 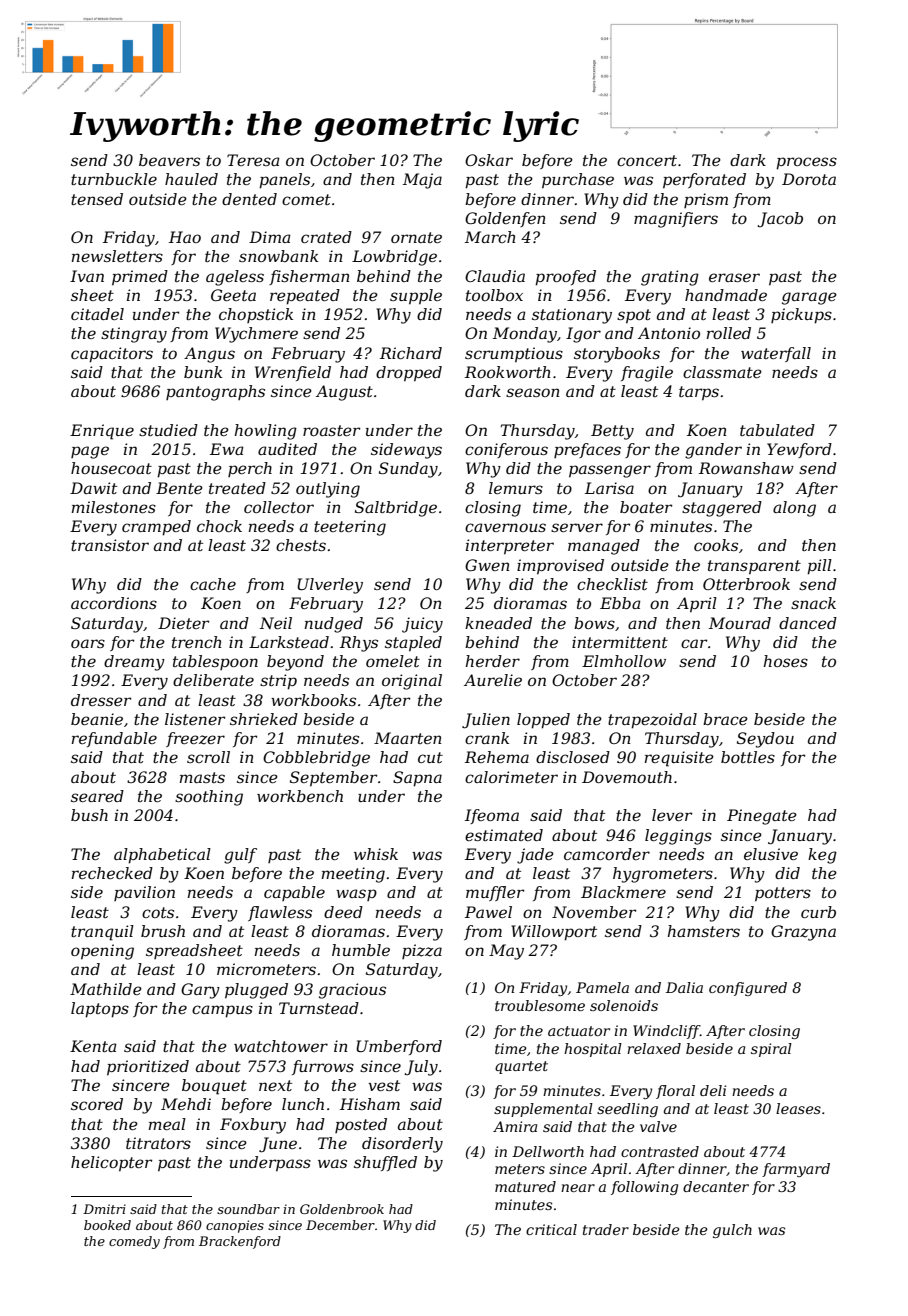 I want to click on cooks, so click(x=716, y=545).
